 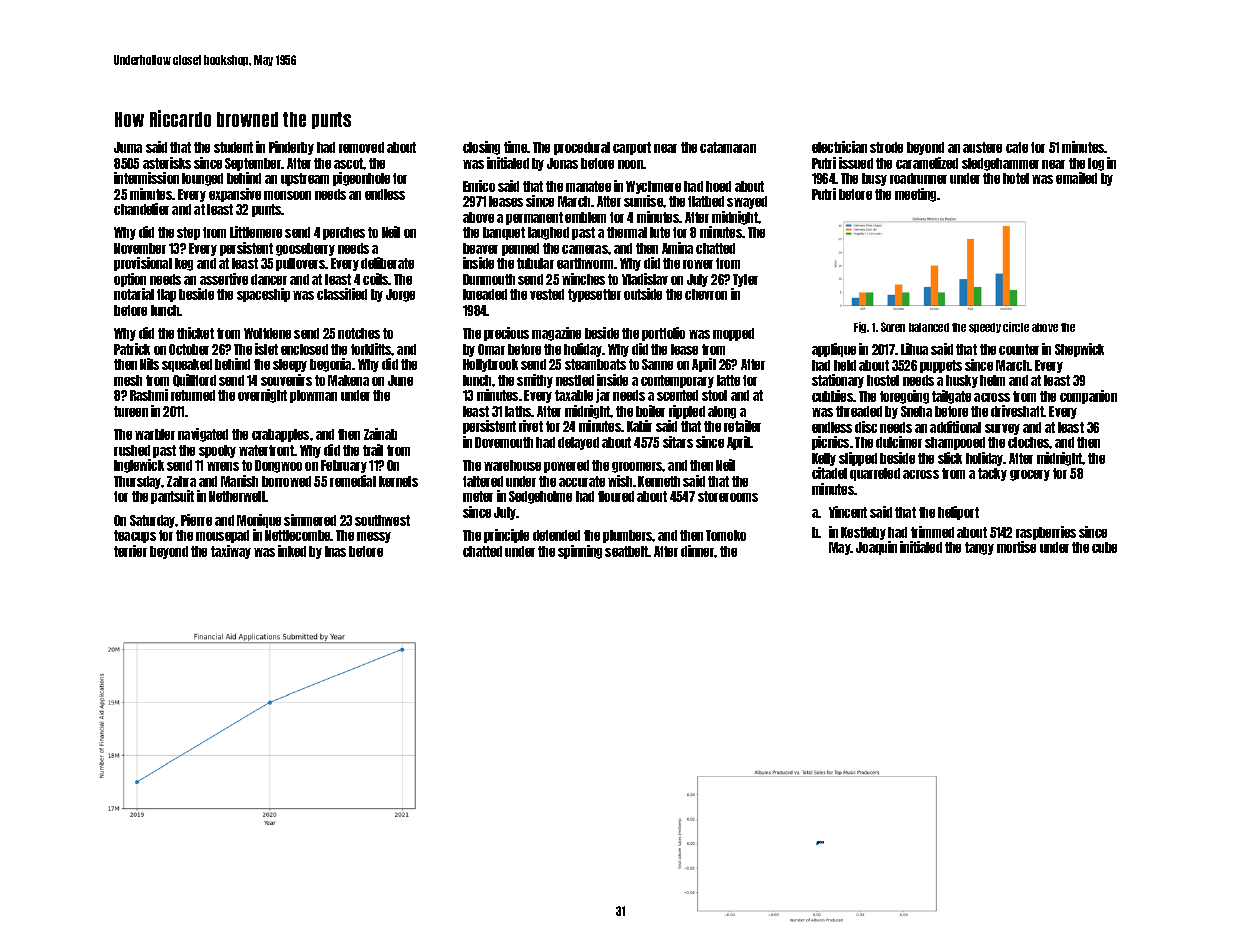 I want to click on Littlemere, so click(x=256, y=232).
